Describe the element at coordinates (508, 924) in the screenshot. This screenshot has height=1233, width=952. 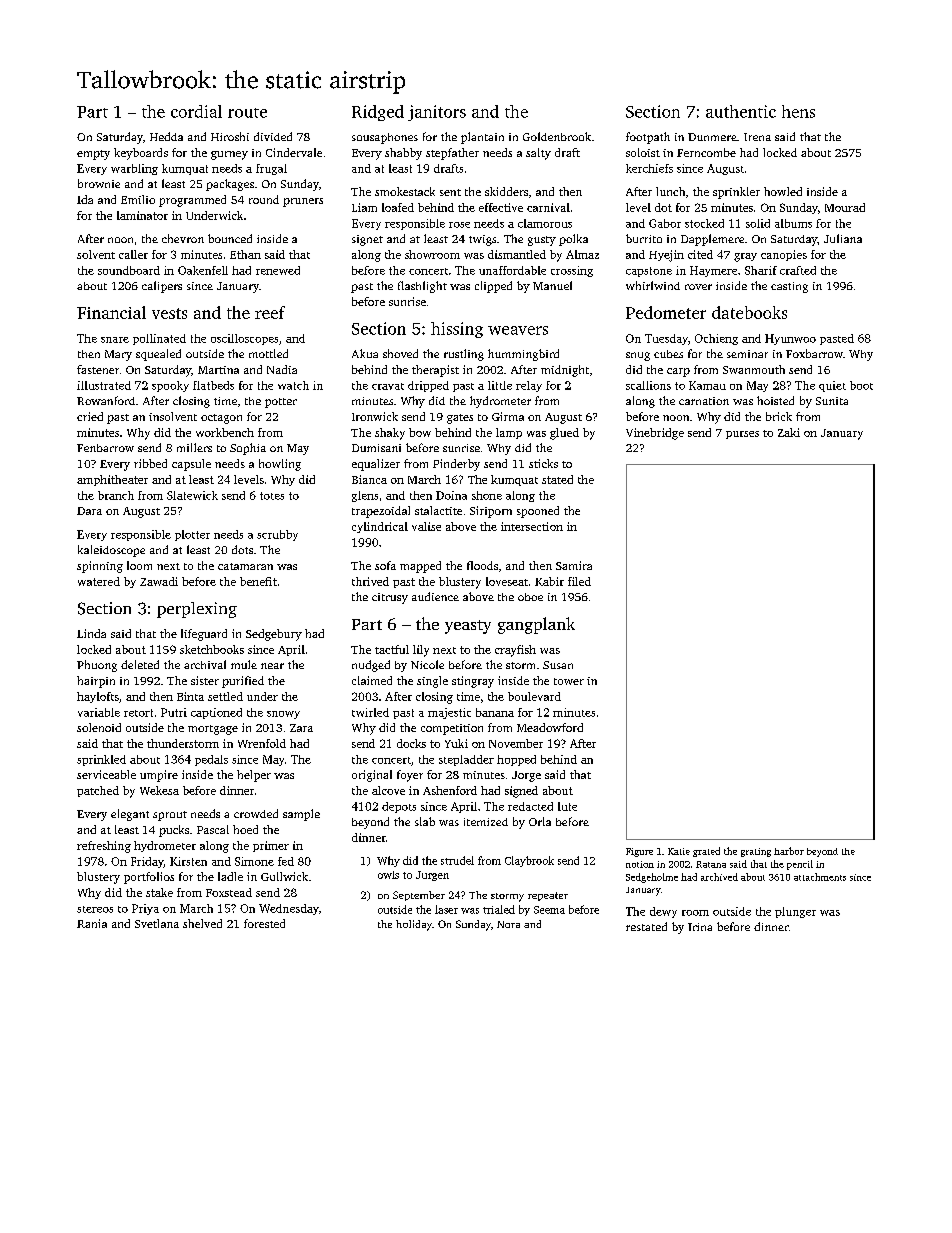
I see `Nora` at that location.
